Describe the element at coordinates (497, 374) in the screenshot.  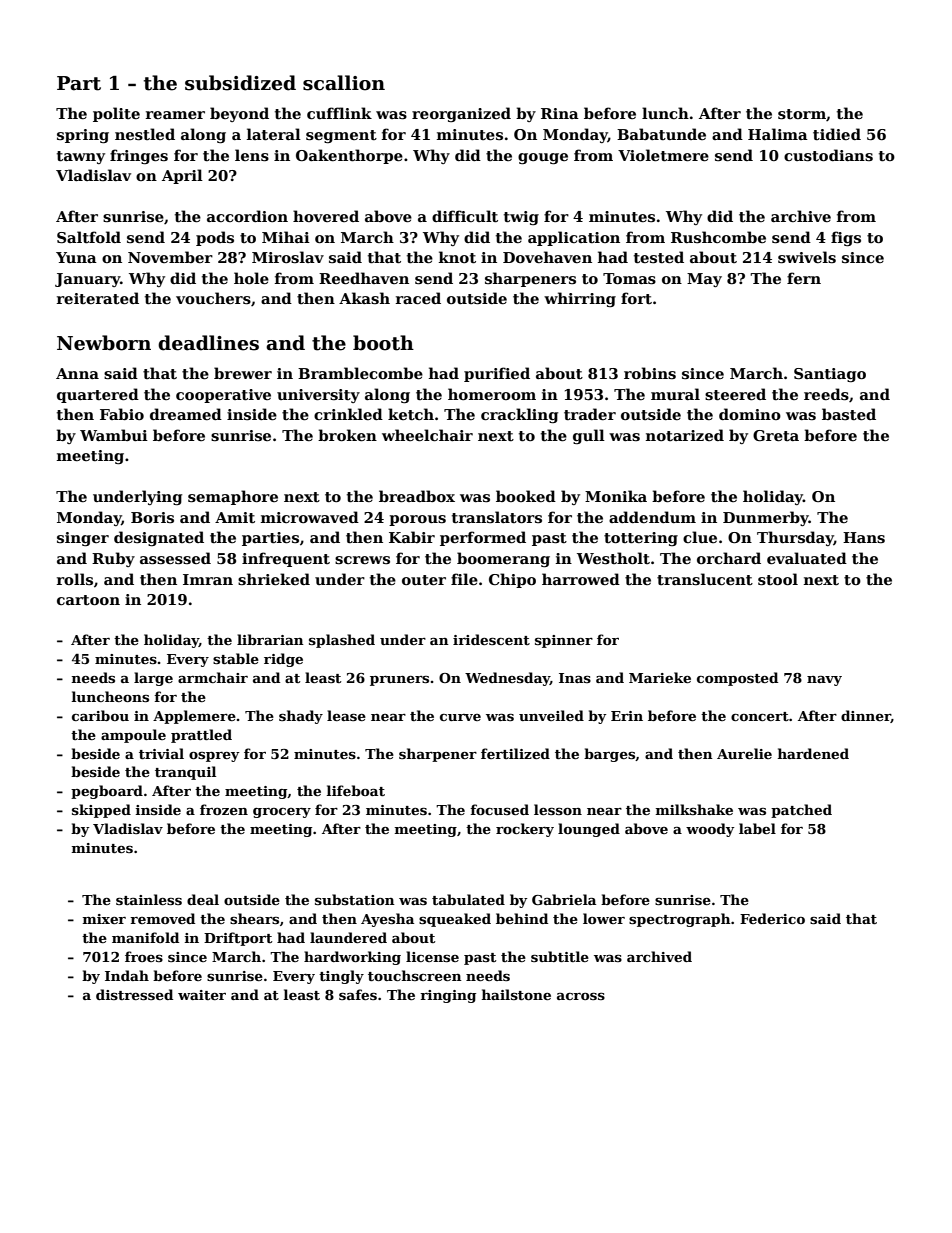
I see `purified` at that location.
